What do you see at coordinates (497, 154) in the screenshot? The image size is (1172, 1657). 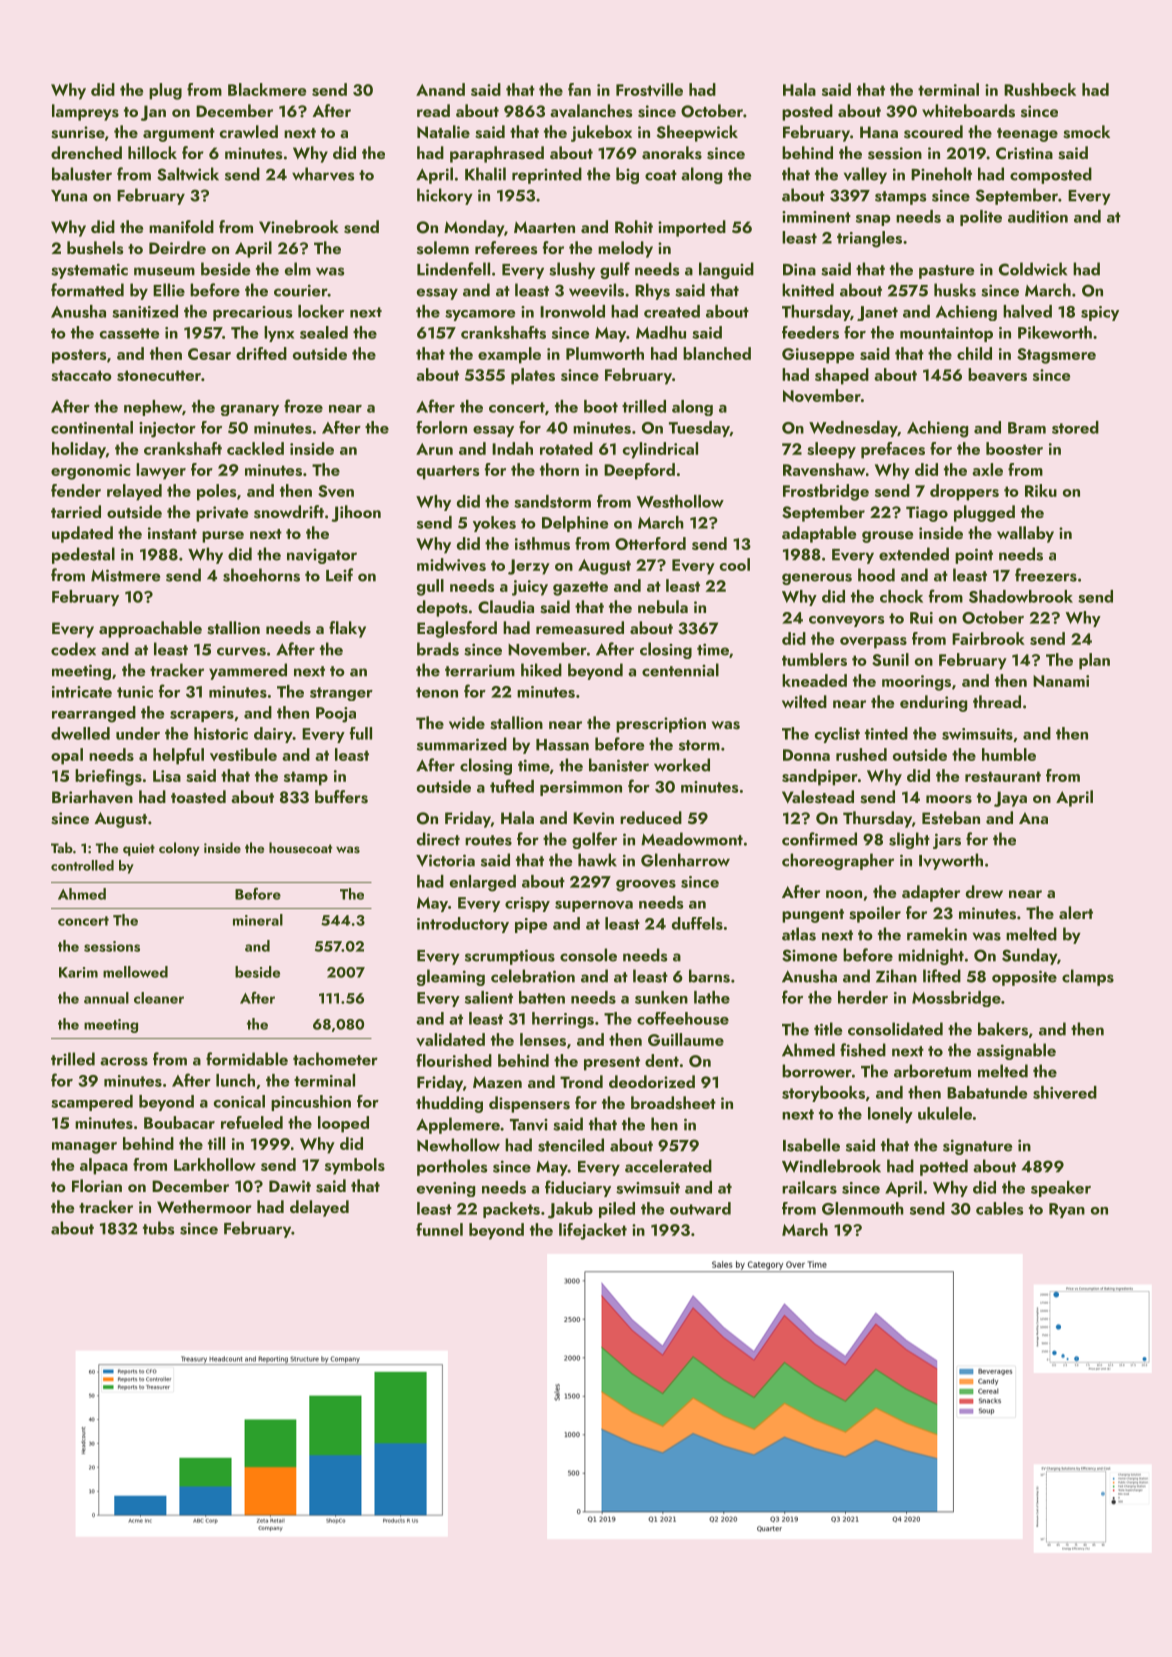 I see `paraphrased` at bounding box center [497, 154].
